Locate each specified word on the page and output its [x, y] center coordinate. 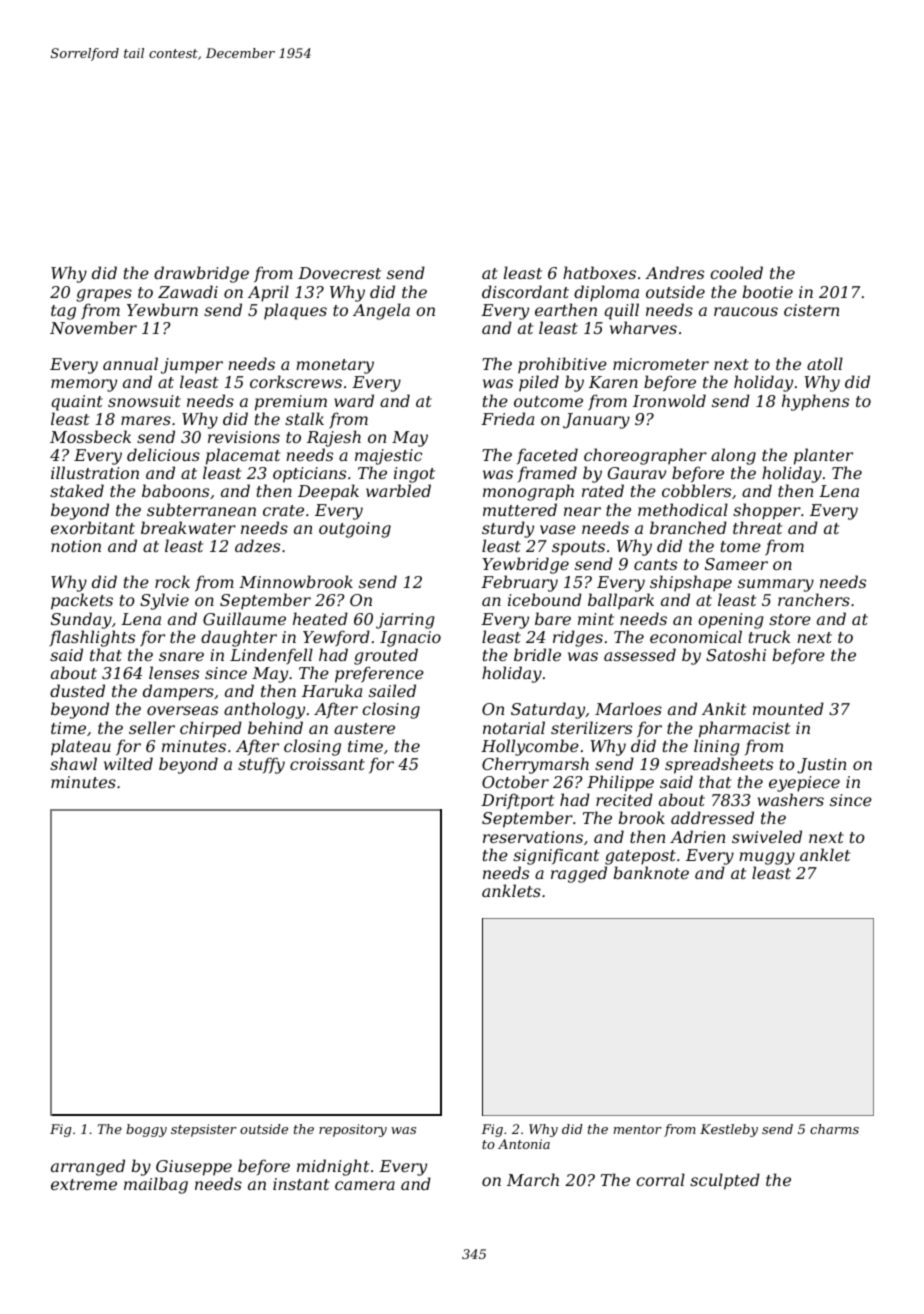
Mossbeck [90, 436]
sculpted [725, 1181]
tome [741, 546]
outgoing [355, 530]
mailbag [156, 1185]
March [533, 1179]
